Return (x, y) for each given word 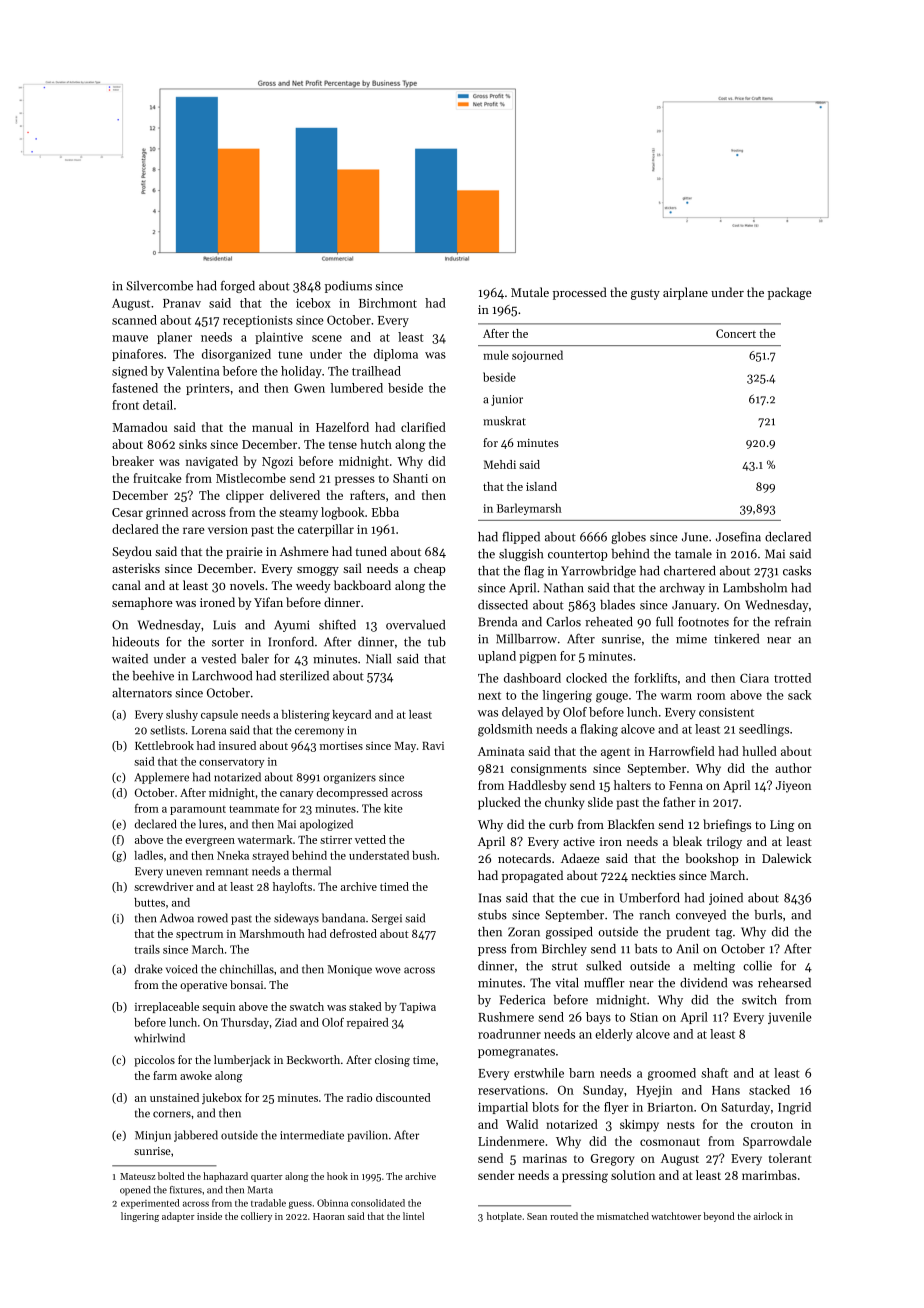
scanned (134, 320)
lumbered (357, 388)
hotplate (504, 1217)
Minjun (153, 1136)
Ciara (754, 678)
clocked (586, 678)
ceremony (319, 732)
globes (628, 538)
